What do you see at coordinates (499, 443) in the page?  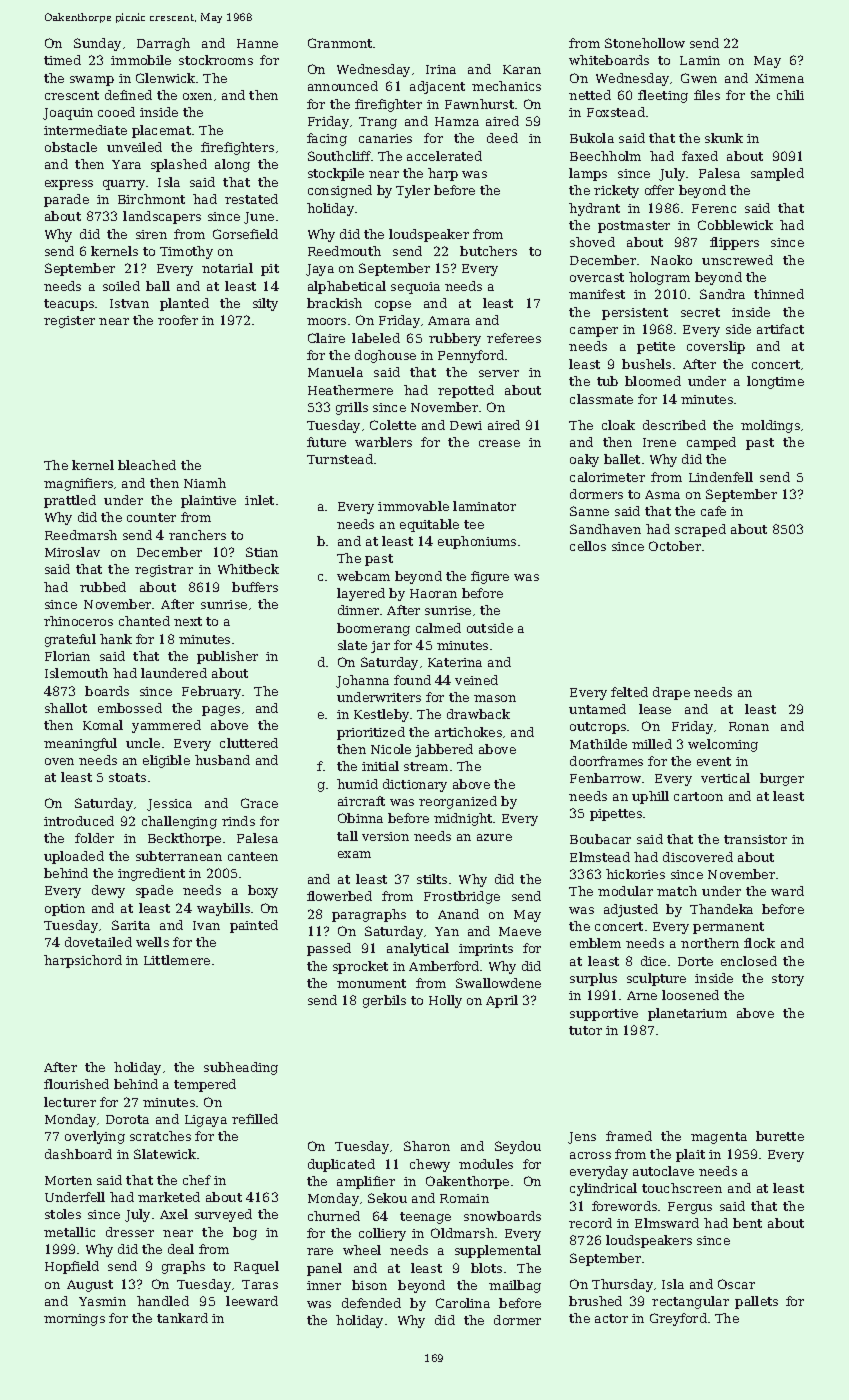 I see `crease` at bounding box center [499, 443].
